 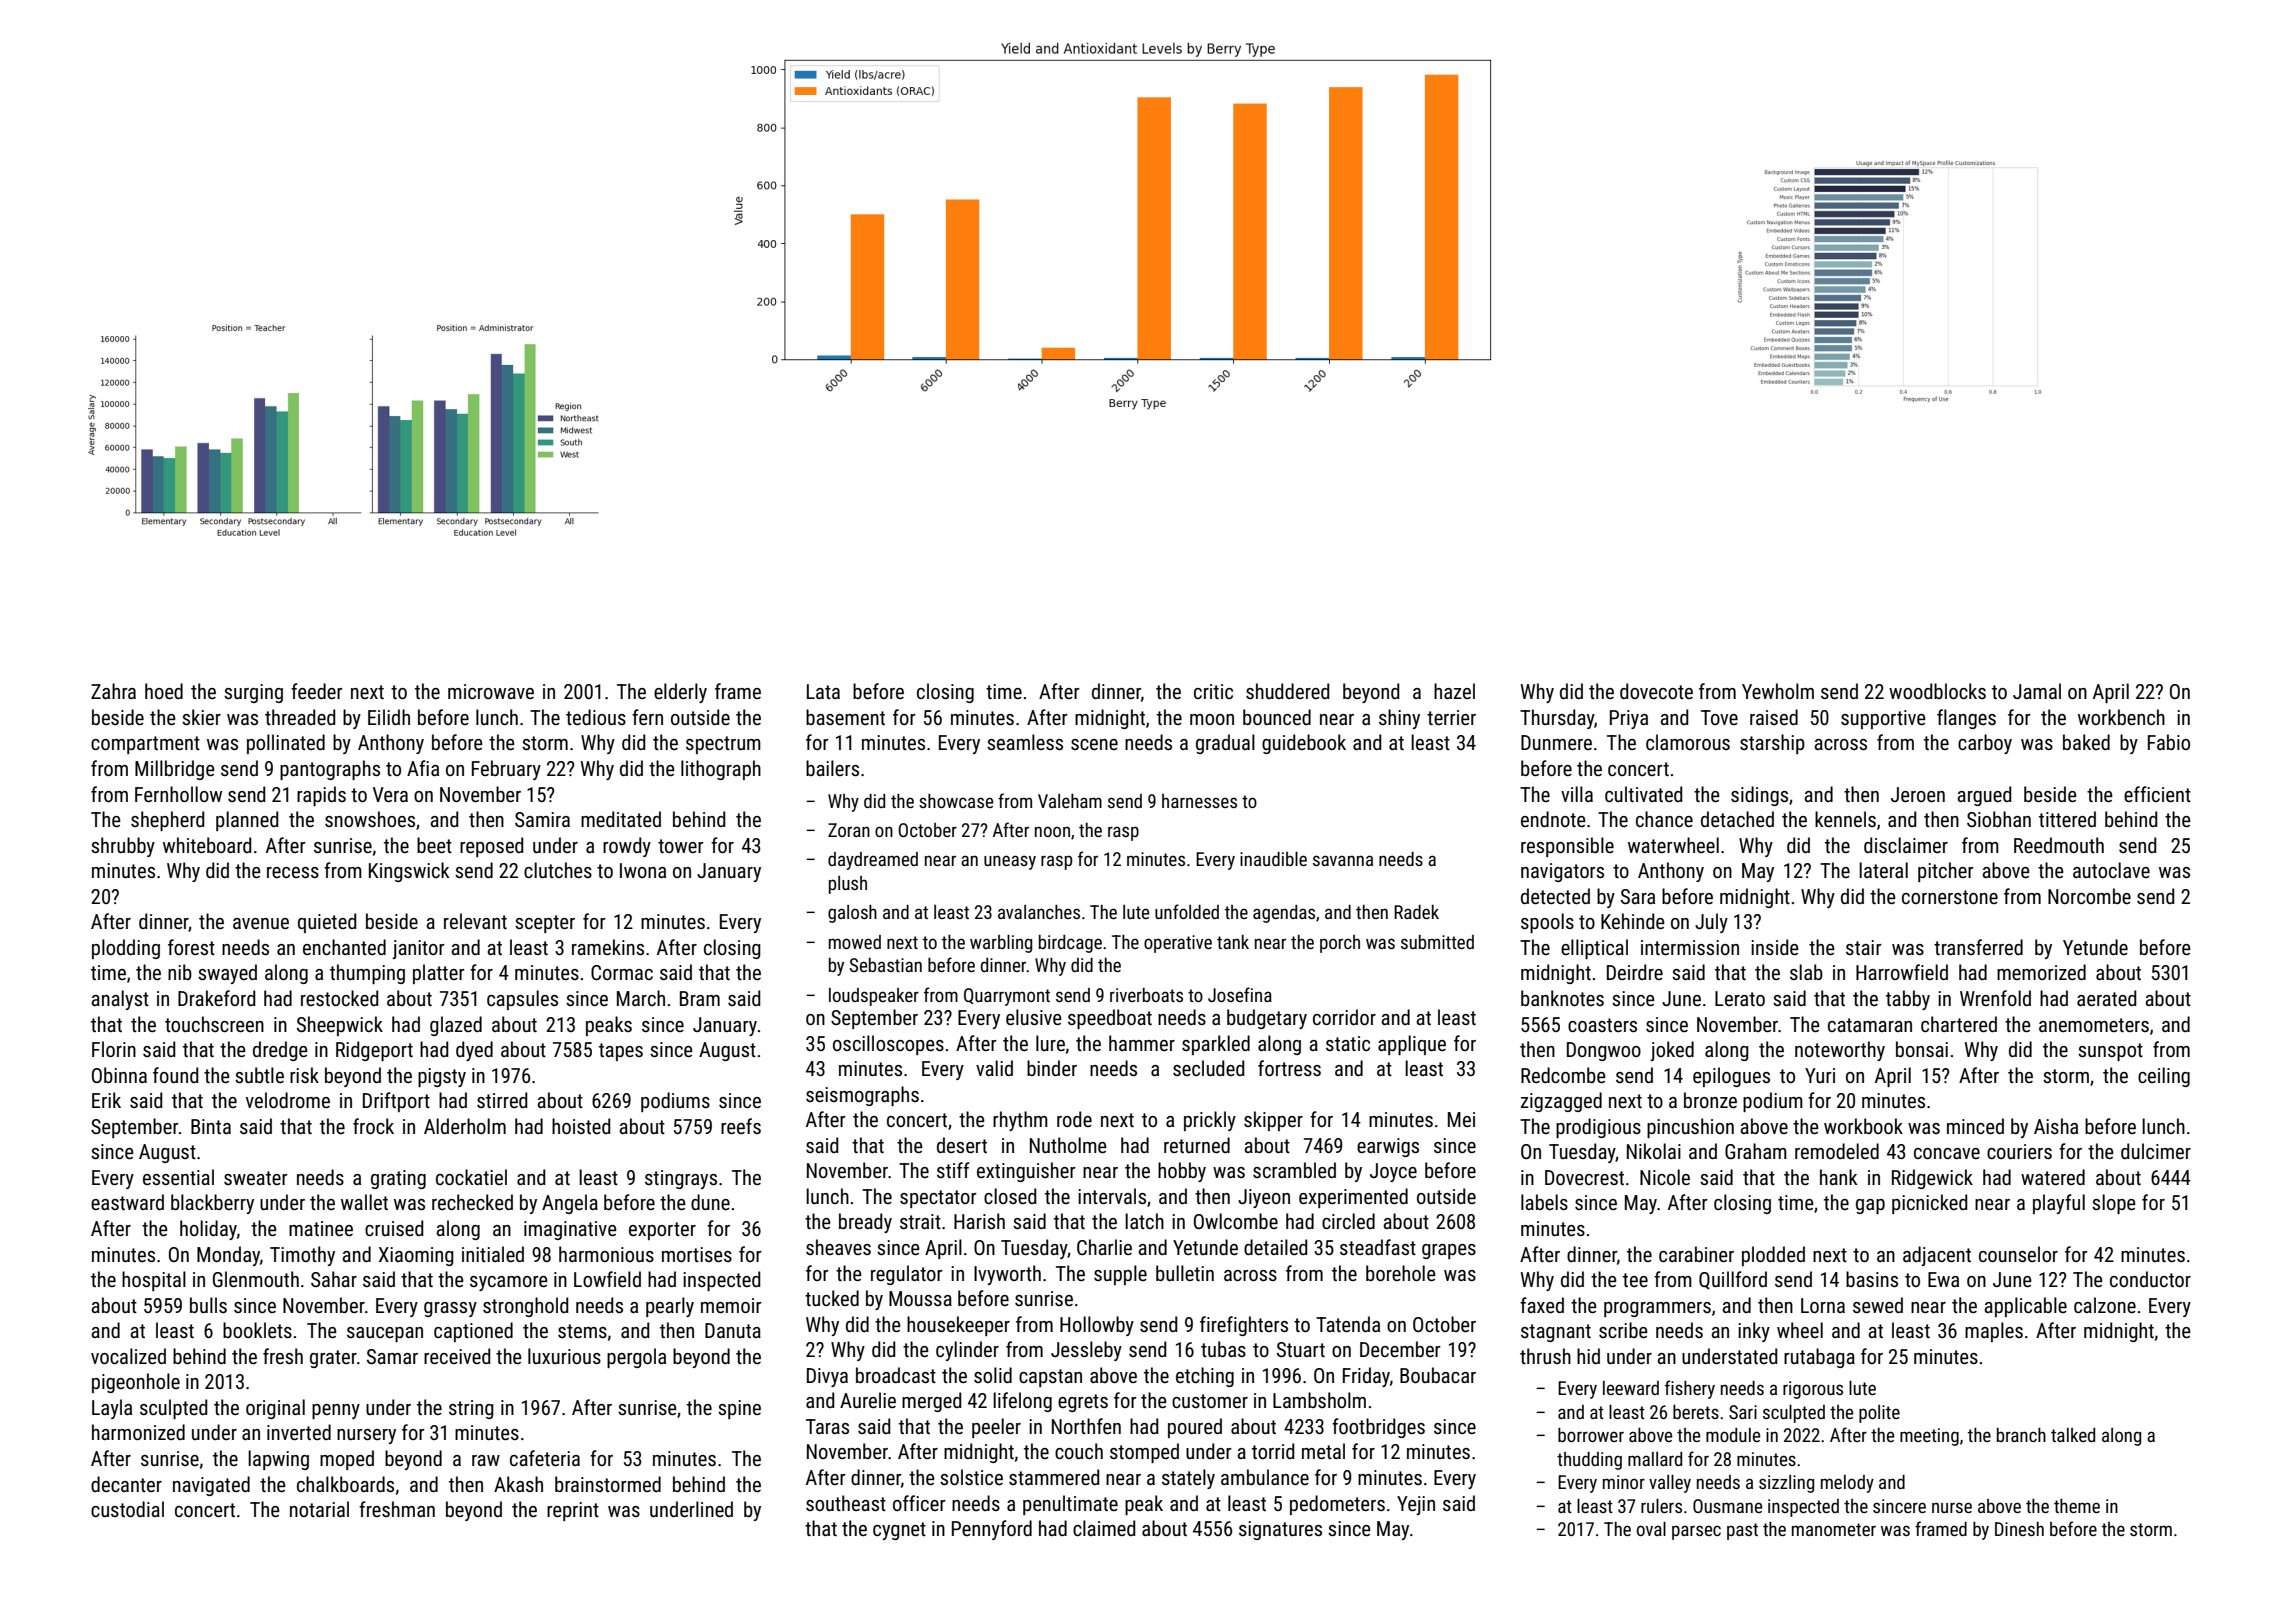 I want to click on disclaimer, so click(x=1906, y=845).
